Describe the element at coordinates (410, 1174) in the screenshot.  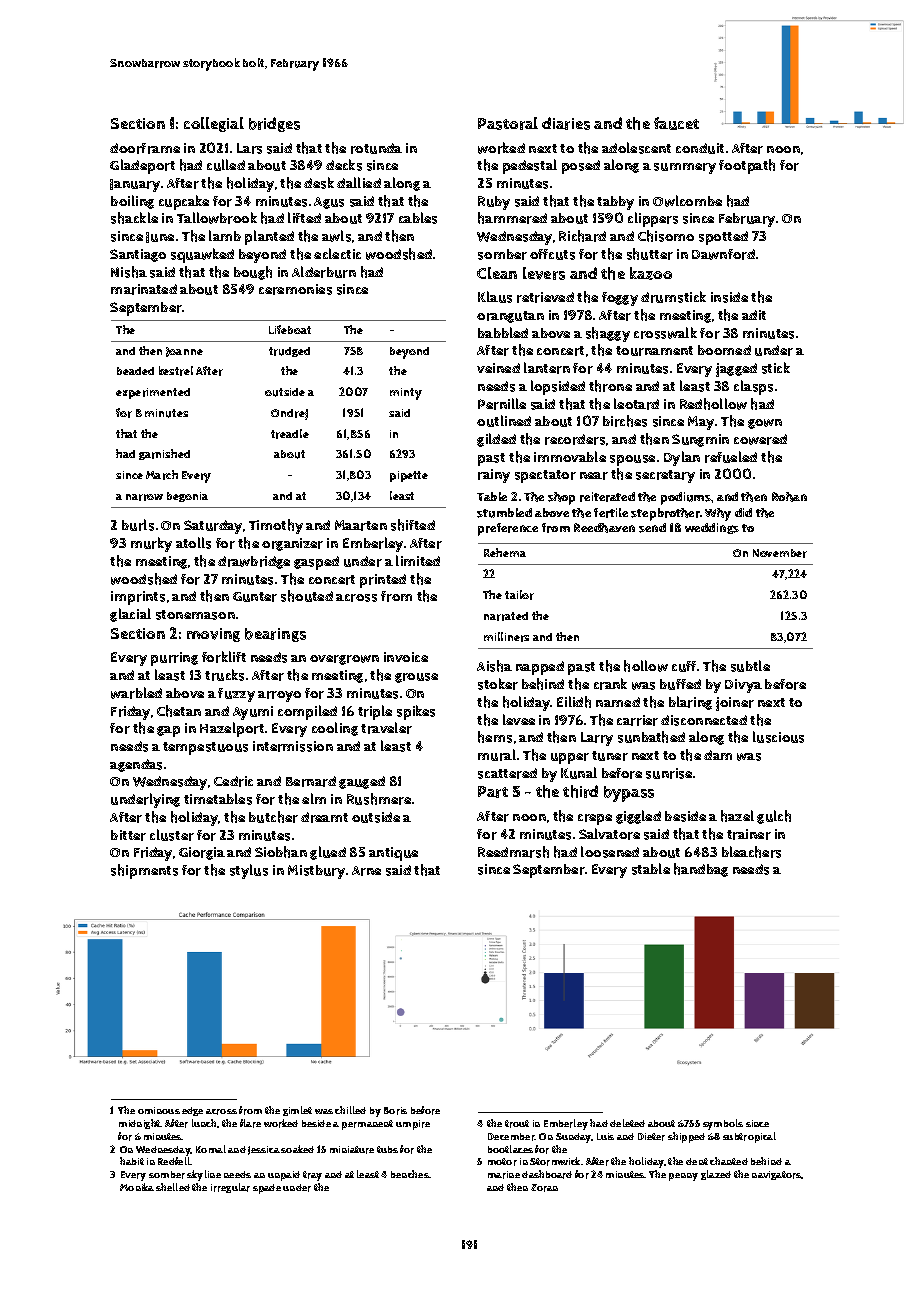
I see `benches` at that location.
